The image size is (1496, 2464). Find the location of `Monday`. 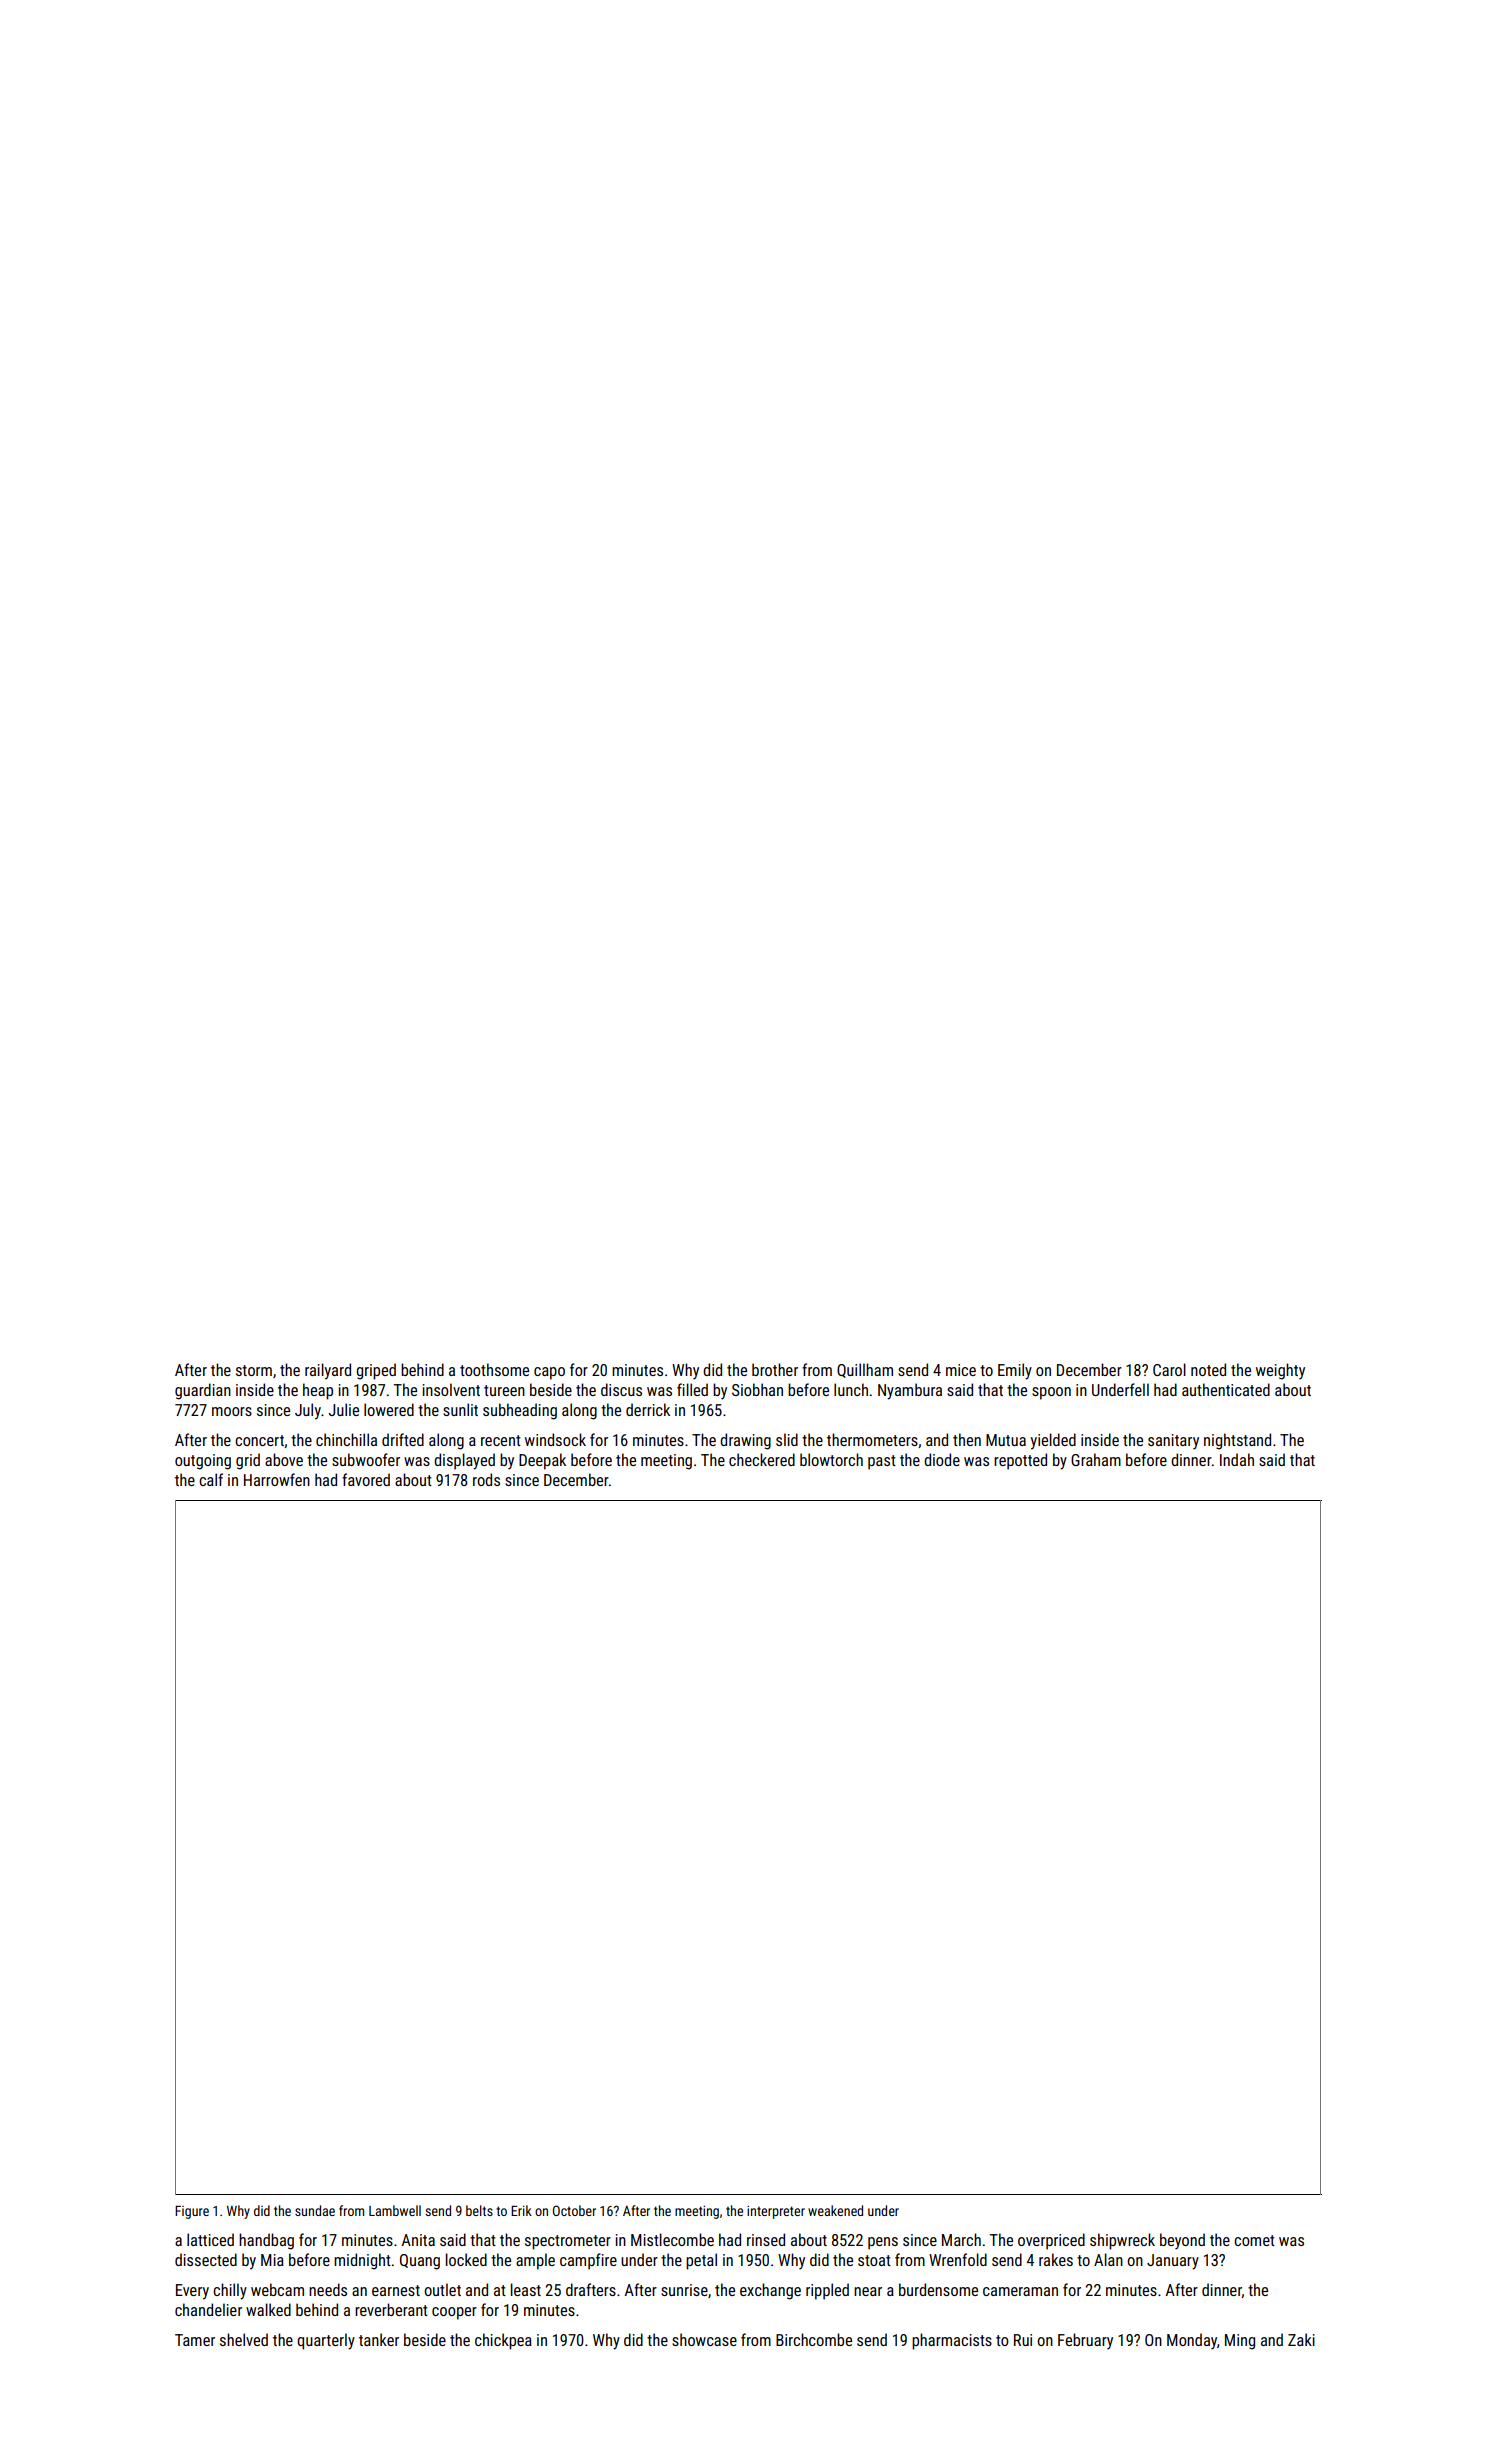

Monday is located at coordinates (1192, 2341).
